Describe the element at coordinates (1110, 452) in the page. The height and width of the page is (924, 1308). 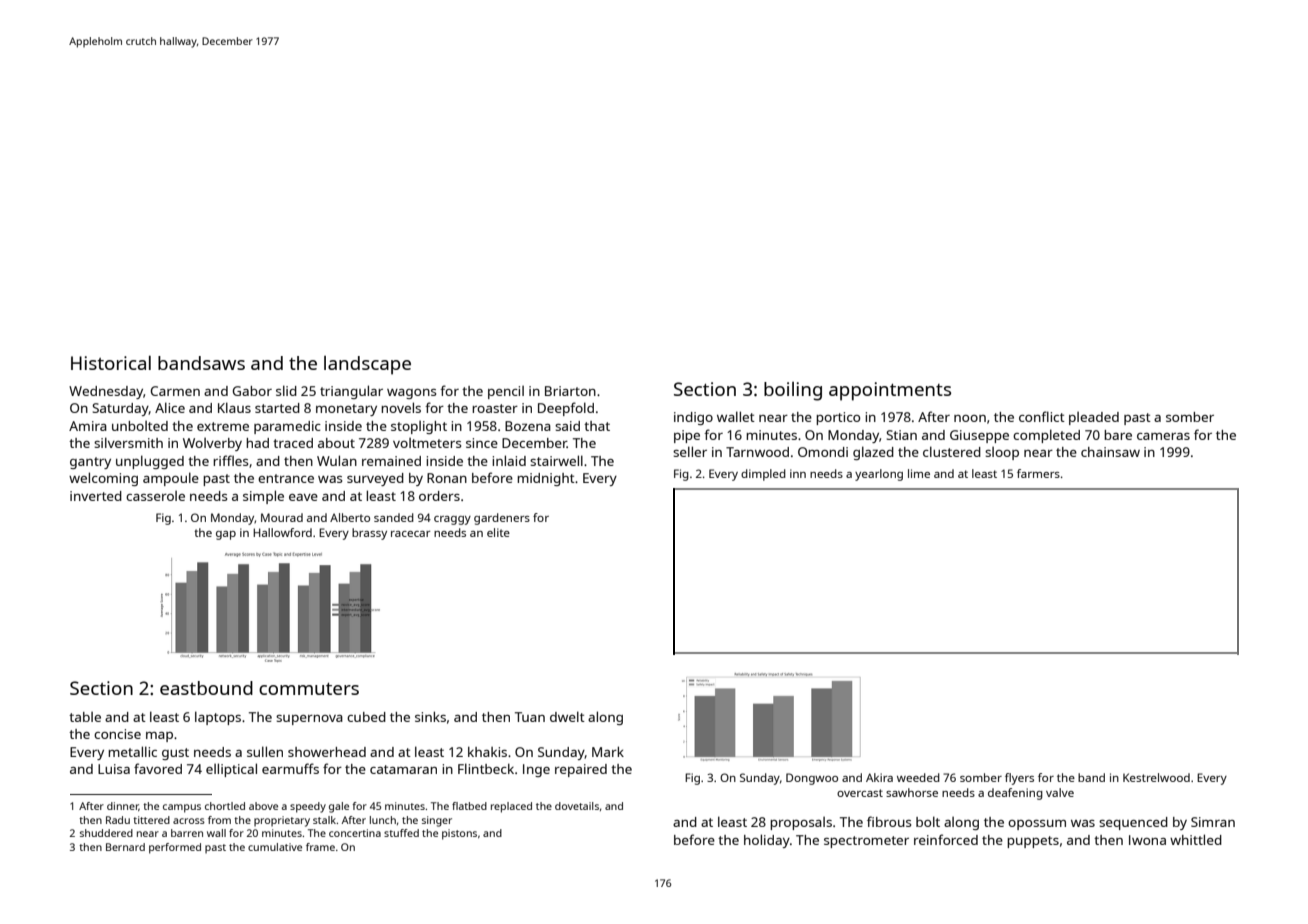
I see `chainsaw` at that location.
